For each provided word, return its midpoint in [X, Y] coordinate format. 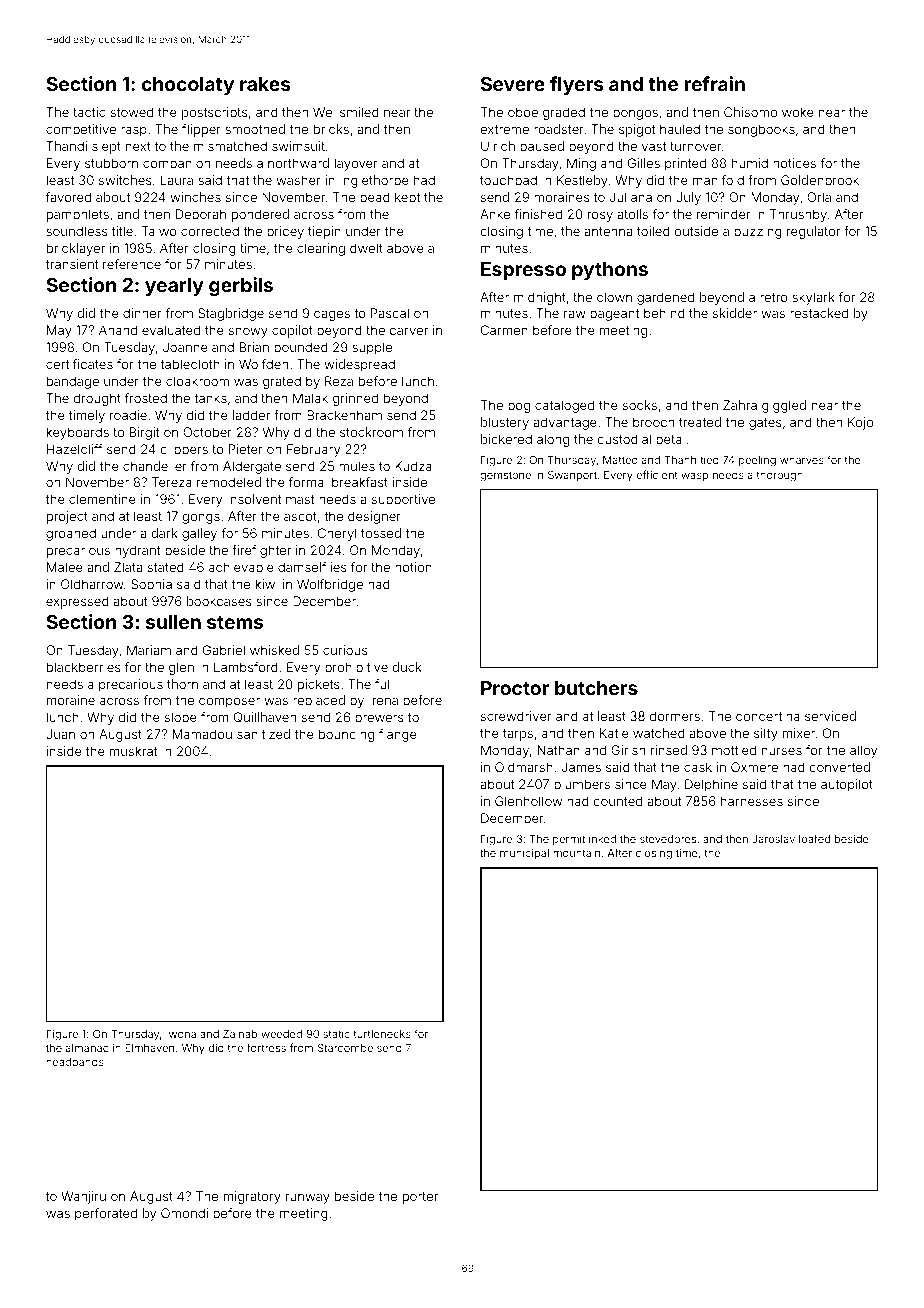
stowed [132, 112]
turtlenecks [382, 1034]
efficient [657, 474]
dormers [675, 716]
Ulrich [498, 146]
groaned [71, 534]
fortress [266, 1047]
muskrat [134, 751]
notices [794, 163]
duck [407, 667]
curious [345, 650]
